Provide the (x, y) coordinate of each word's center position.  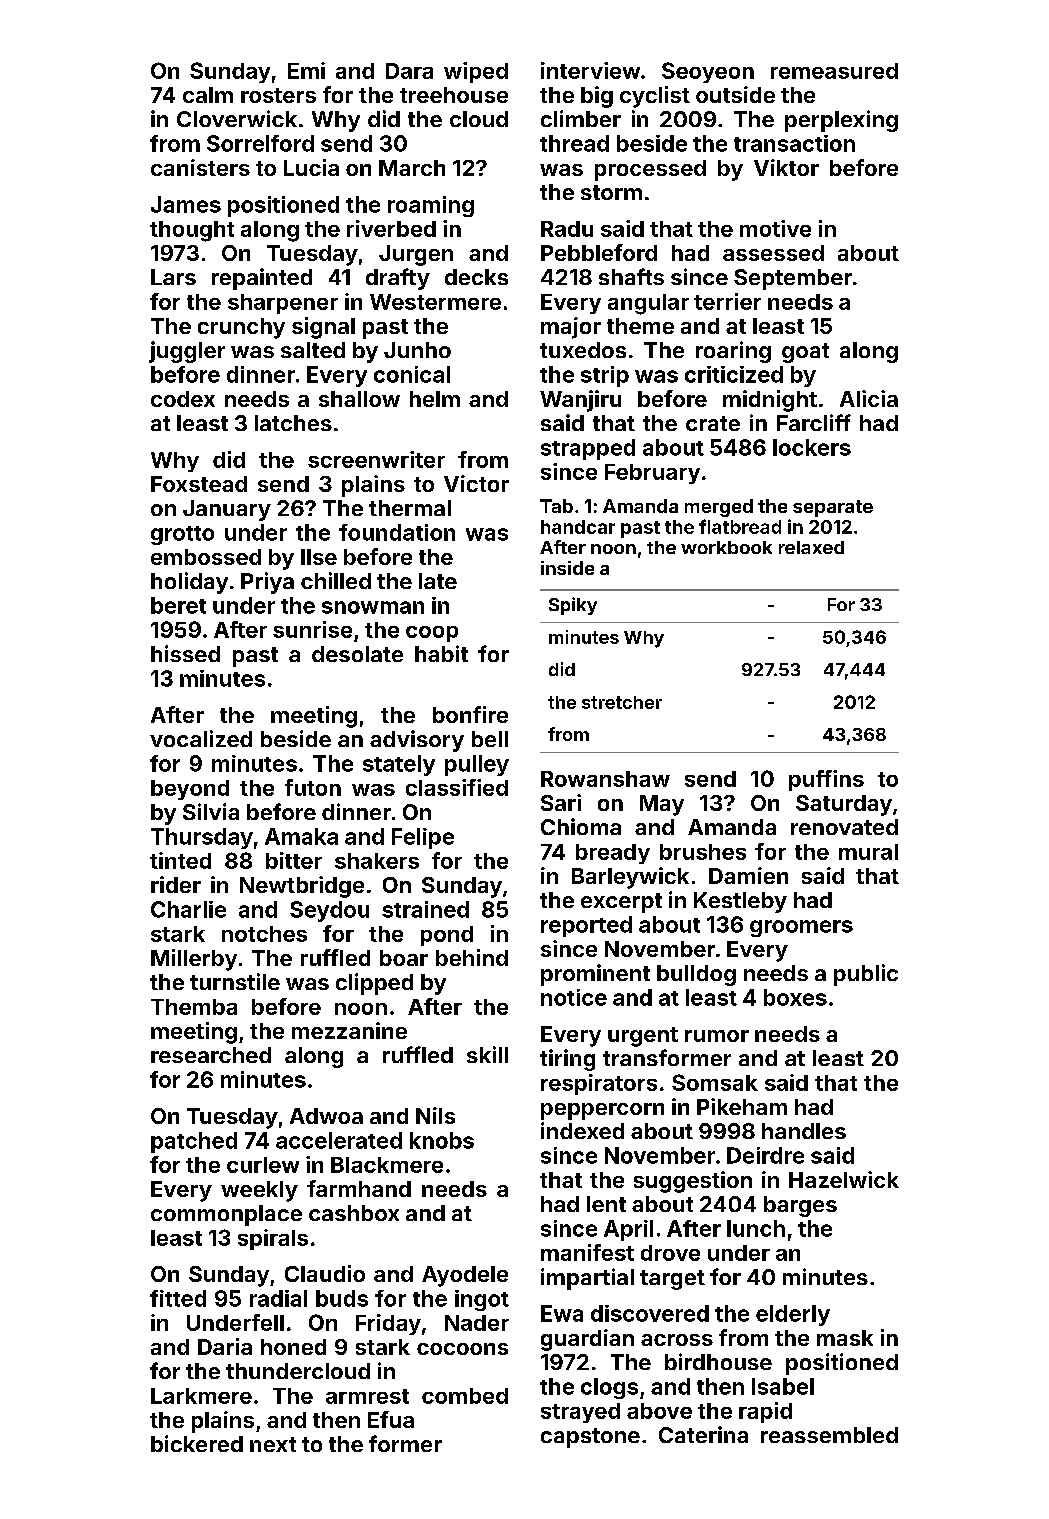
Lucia (311, 167)
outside (735, 94)
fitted (178, 1298)
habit (441, 653)
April (628, 1230)
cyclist (655, 97)
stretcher (622, 702)
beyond (190, 790)
